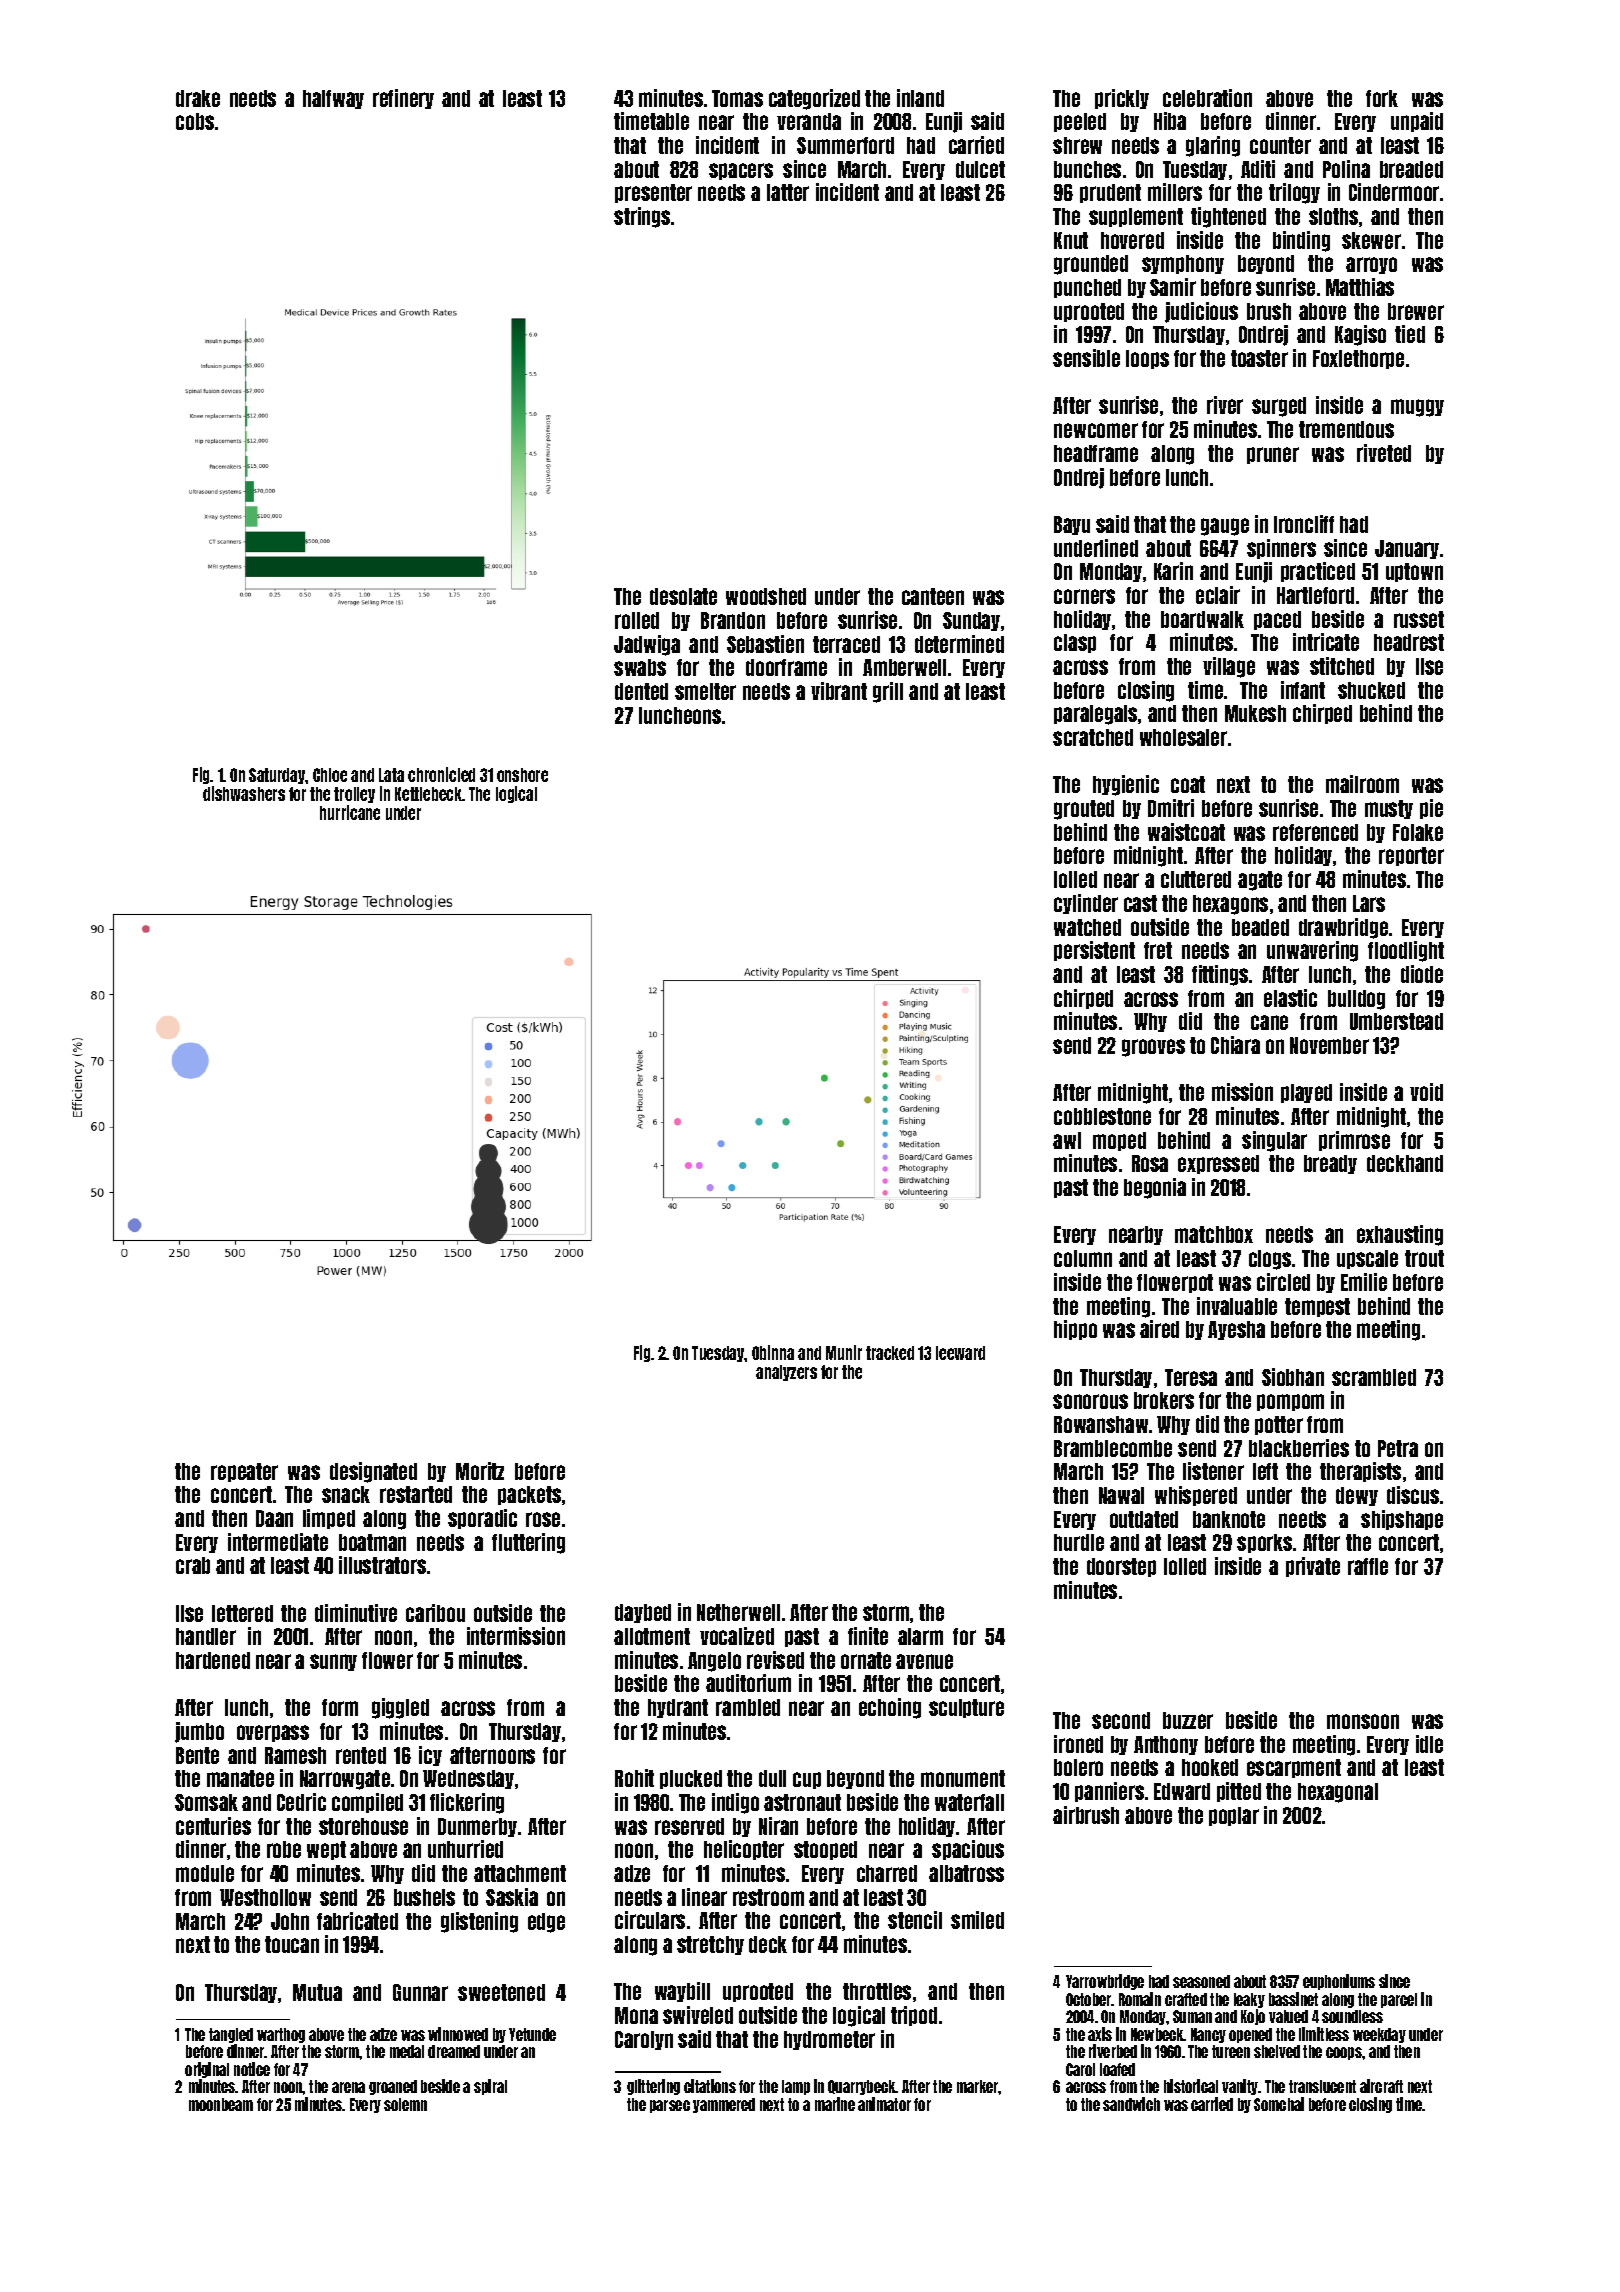 The image size is (1620, 2292). Describe the element at coordinates (637, 620) in the image. I see `rolled` at that location.
